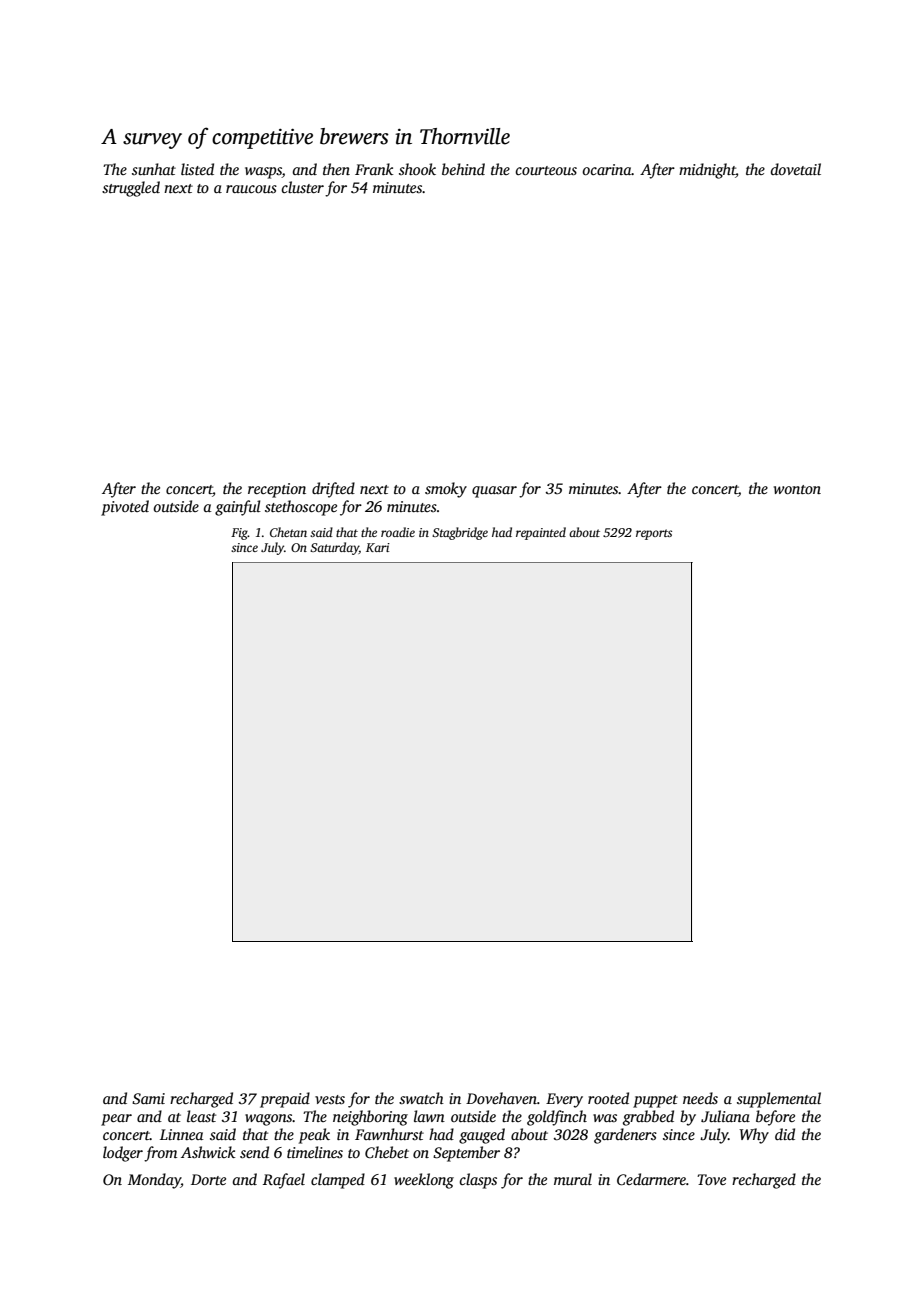  What do you see at coordinates (700, 1098) in the screenshot?
I see `needs` at bounding box center [700, 1098].
